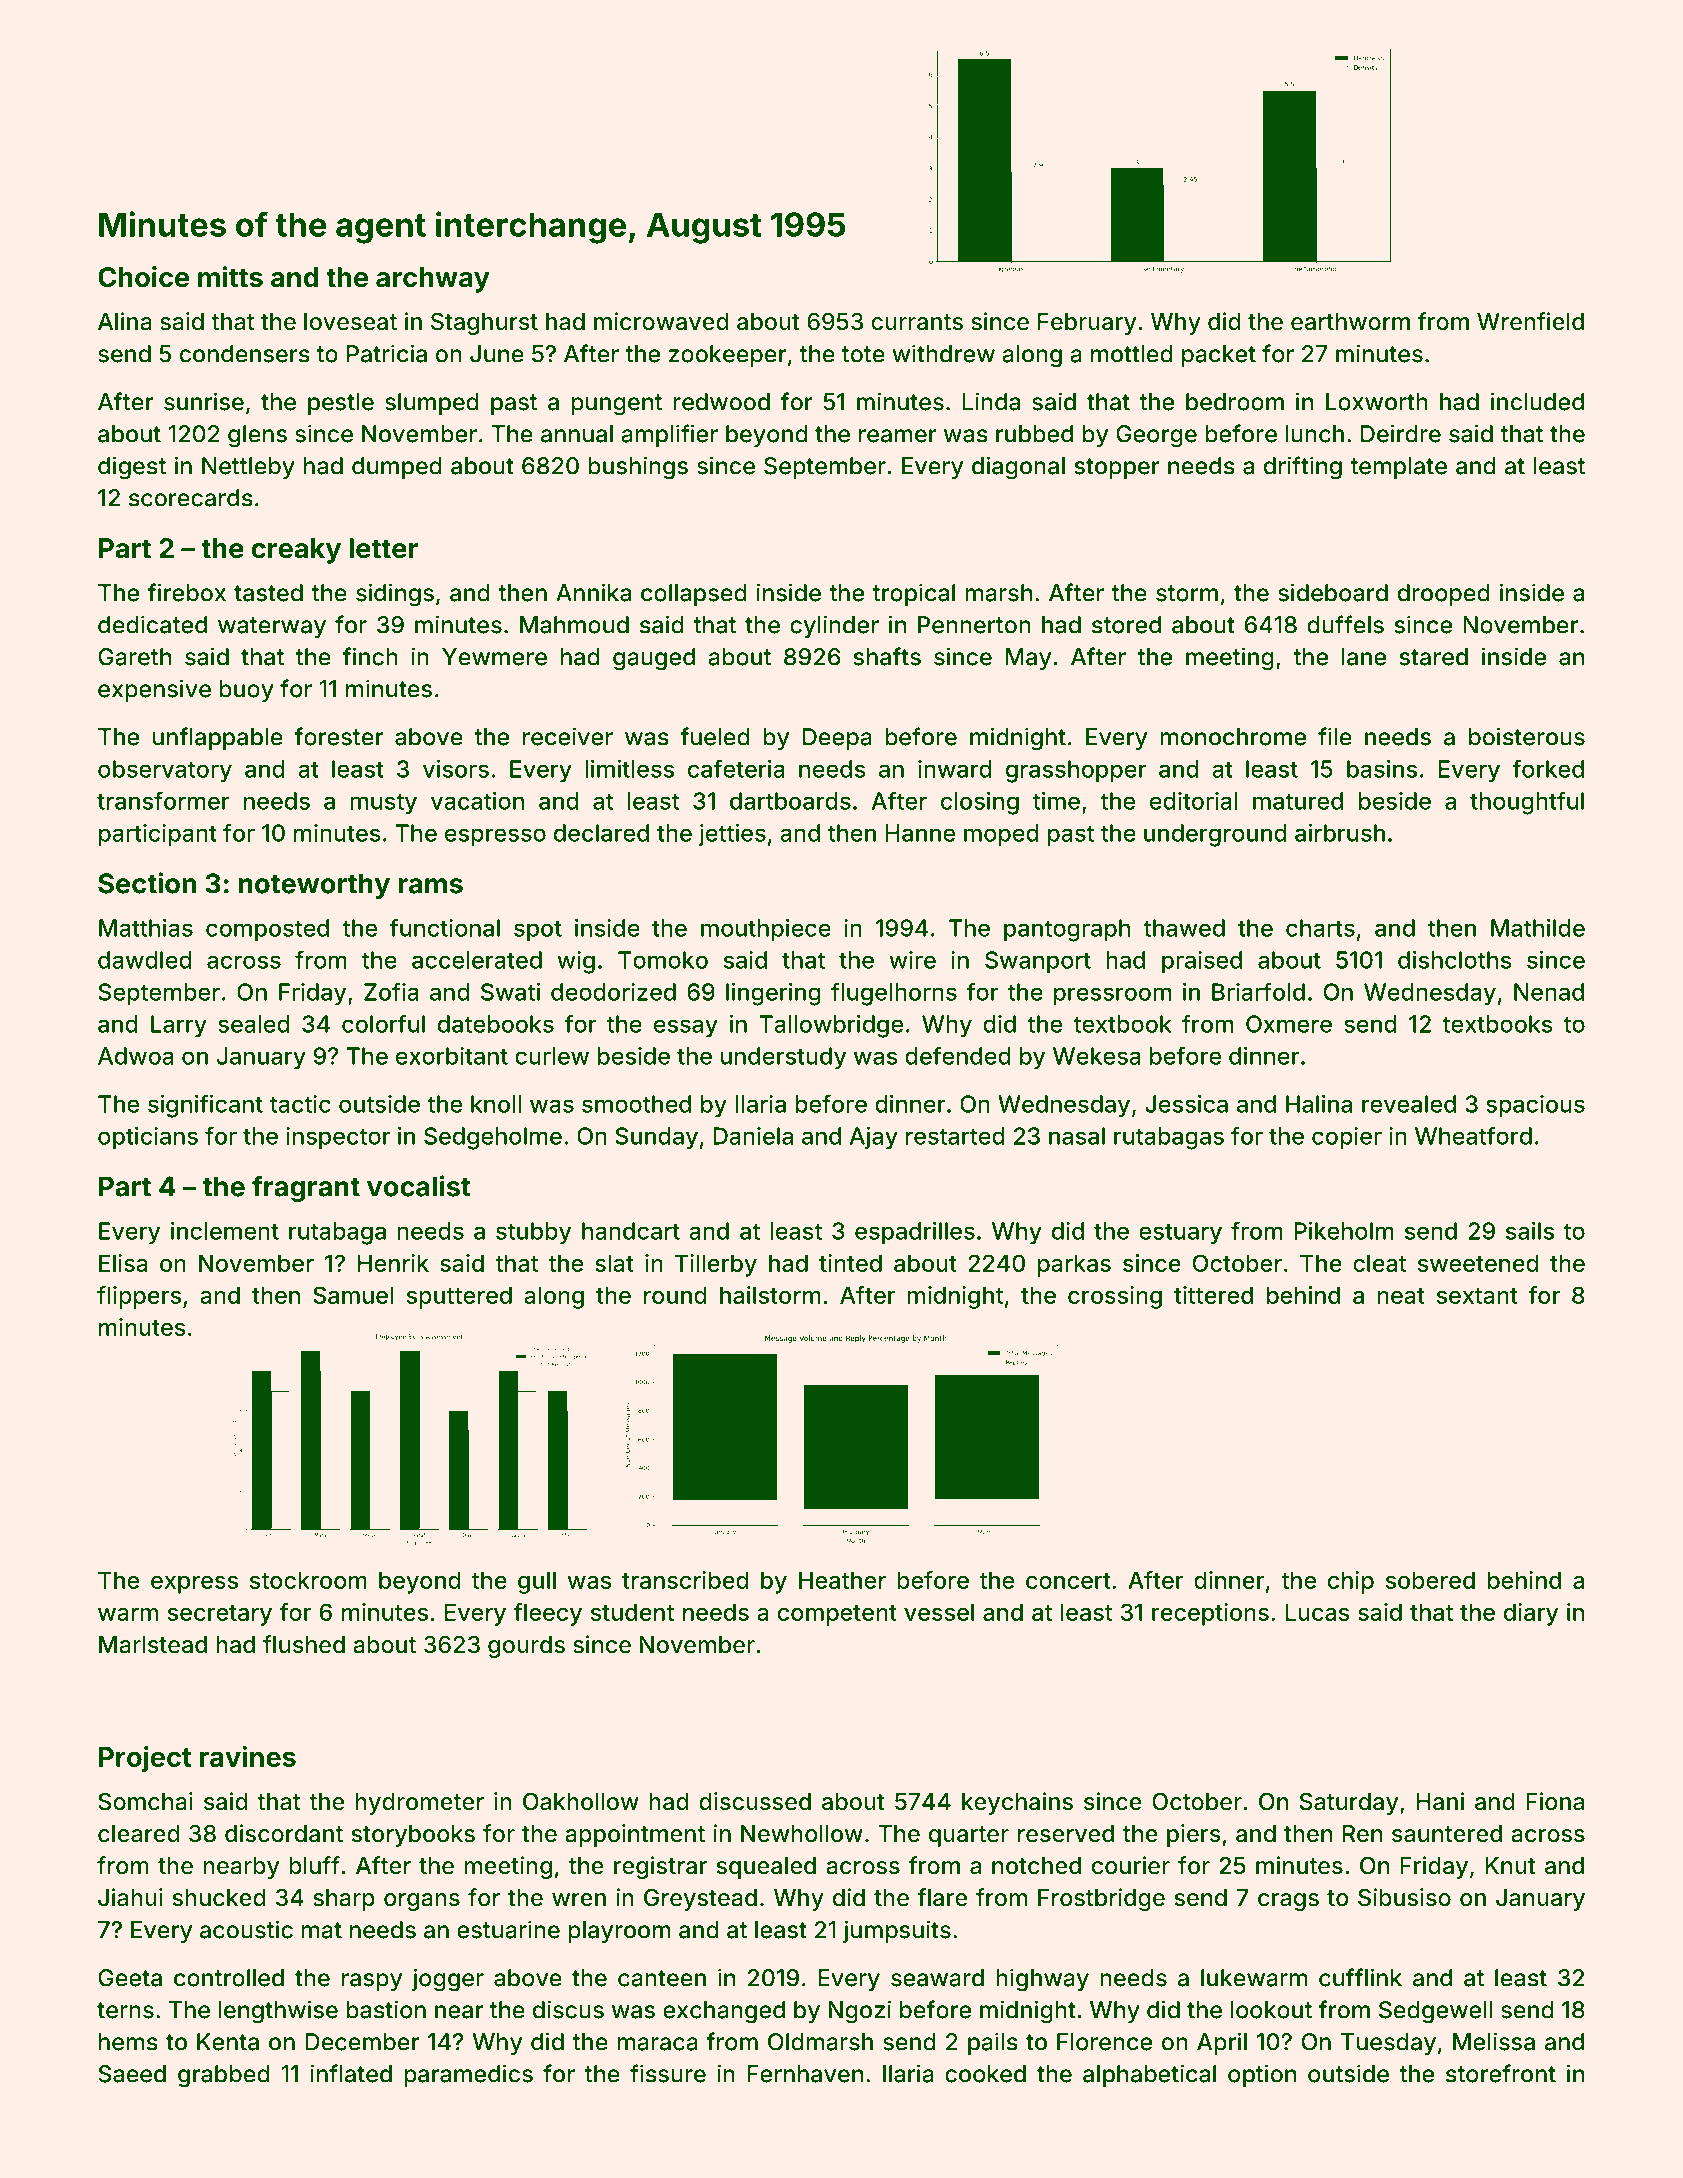 Image resolution: width=1683 pixels, height=2178 pixels. I want to click on grabbed, so click(224, 2076).
